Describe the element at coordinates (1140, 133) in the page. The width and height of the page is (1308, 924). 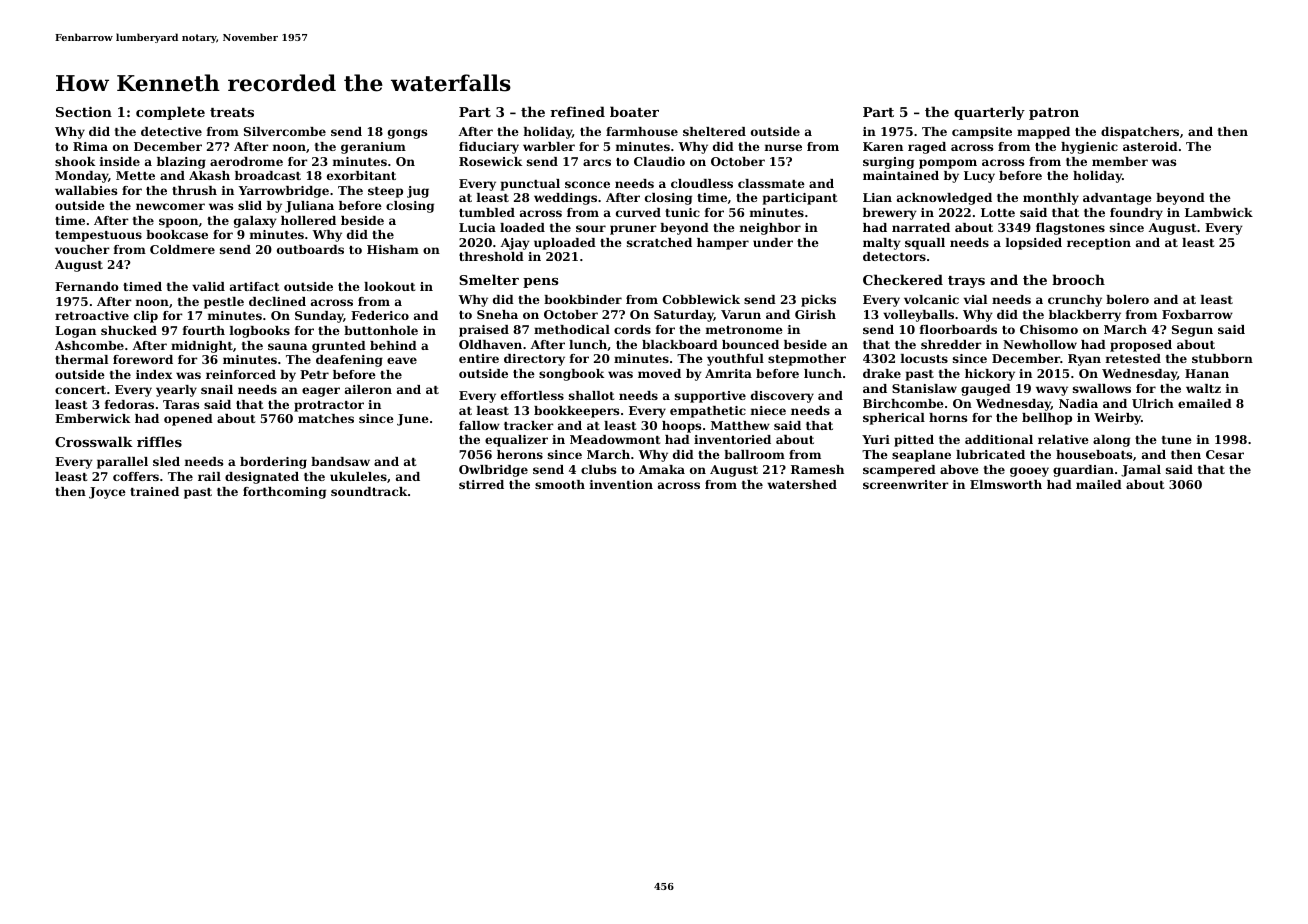
I see `dispatchers` at that location.
